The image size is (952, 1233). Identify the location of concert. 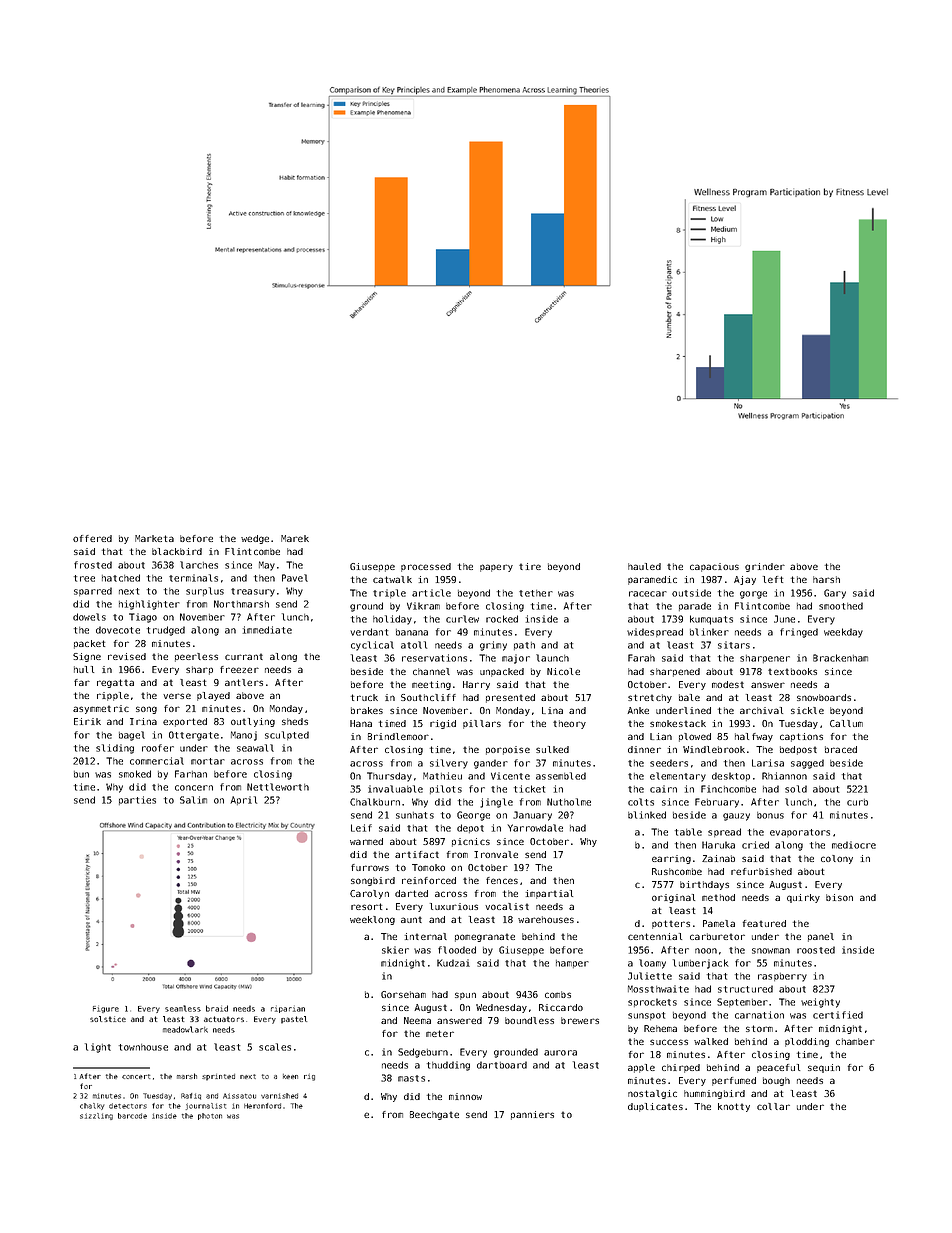
(136, 1076).
